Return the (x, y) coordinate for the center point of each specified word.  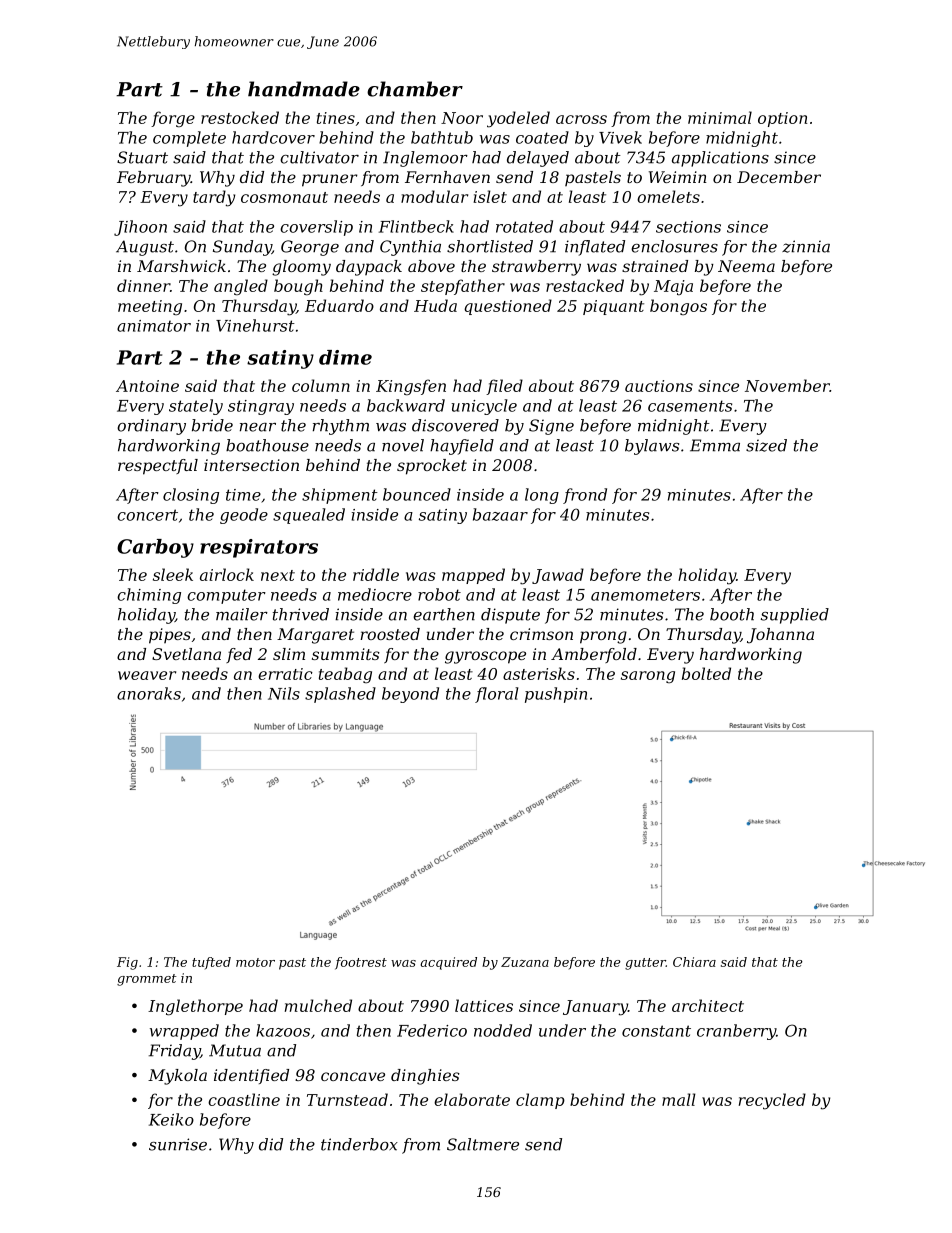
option (782, 119)
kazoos (283, 1030)
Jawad (558, 576)
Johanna (780, 636)
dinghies (425, 1077)
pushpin (556, 695)
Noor (462, 118)
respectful (158, 467)
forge (173, 119)
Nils (284, 693)
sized (766, 445)
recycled (772, 1101)
